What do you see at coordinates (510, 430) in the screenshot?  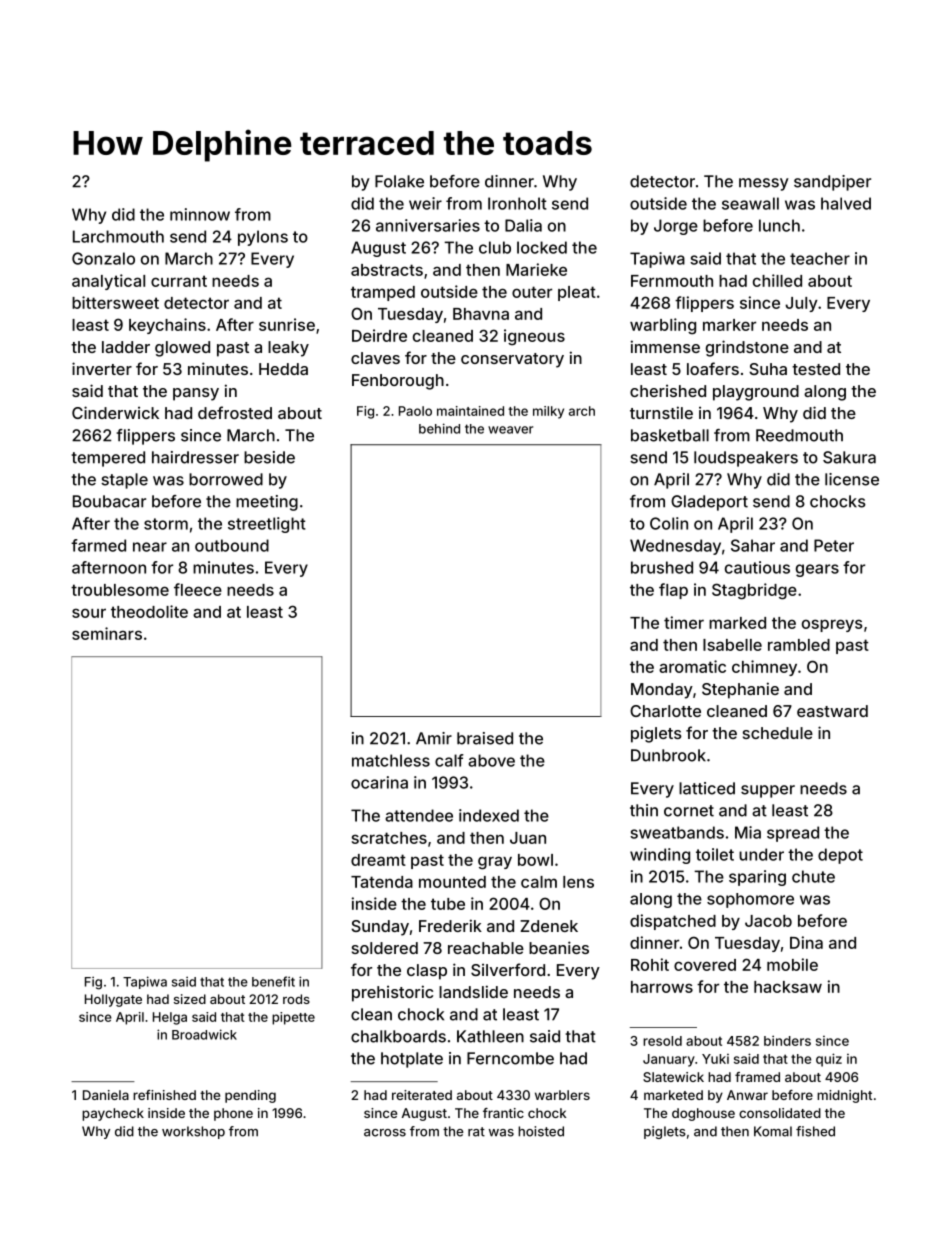 I see `weaver` at bounding box center [510, 430].
